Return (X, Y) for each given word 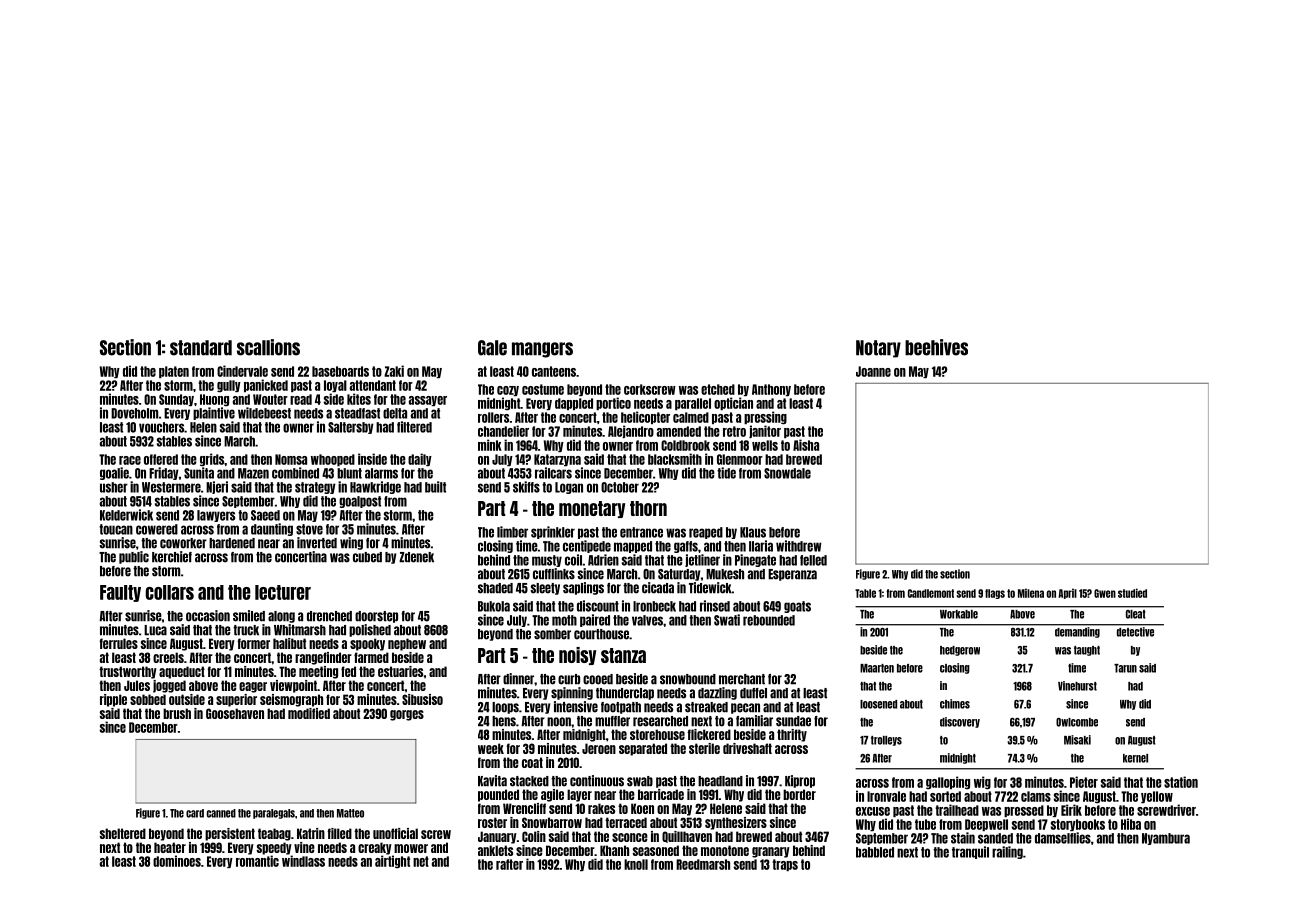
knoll (636, 864)
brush (177, 713)
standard (201, 348)
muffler (612, 721)
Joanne (873, 371)
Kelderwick (126, 515)
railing (1007, 852)
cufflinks (554, 574)
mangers (542, 350)
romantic (257, 861)
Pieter (1084, 782)
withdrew (799, 546)
